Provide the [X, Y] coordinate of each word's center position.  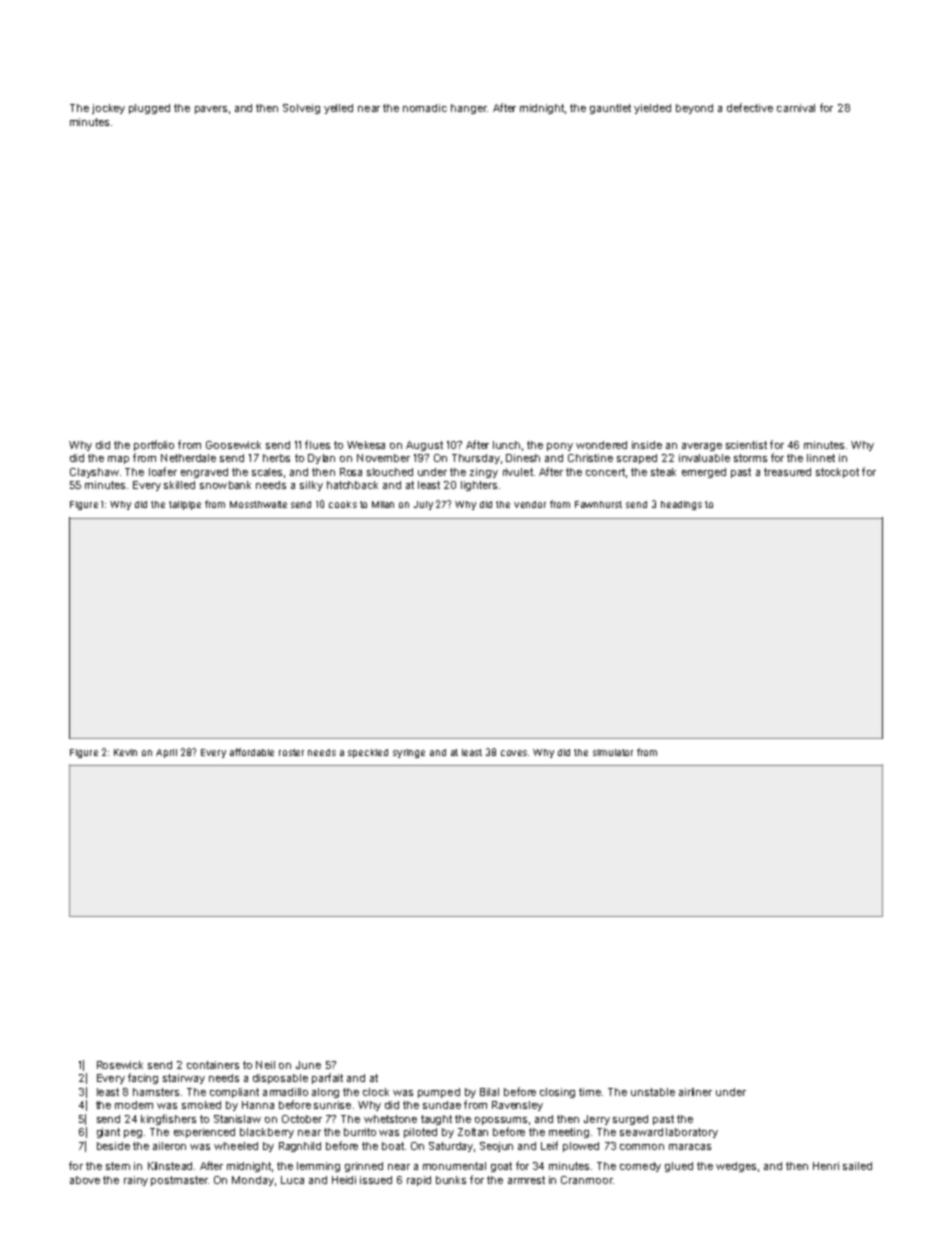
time [590, 1092]
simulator [613, 752]
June [308, 1065]
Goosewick [233, 445]
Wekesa [366, 445]
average [702, 447]
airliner [695, 1092]
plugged [149, 109]
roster [291, 752]
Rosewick [120, 1065]
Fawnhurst [598, 504]
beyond [694, 109]
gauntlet [610, 109]
